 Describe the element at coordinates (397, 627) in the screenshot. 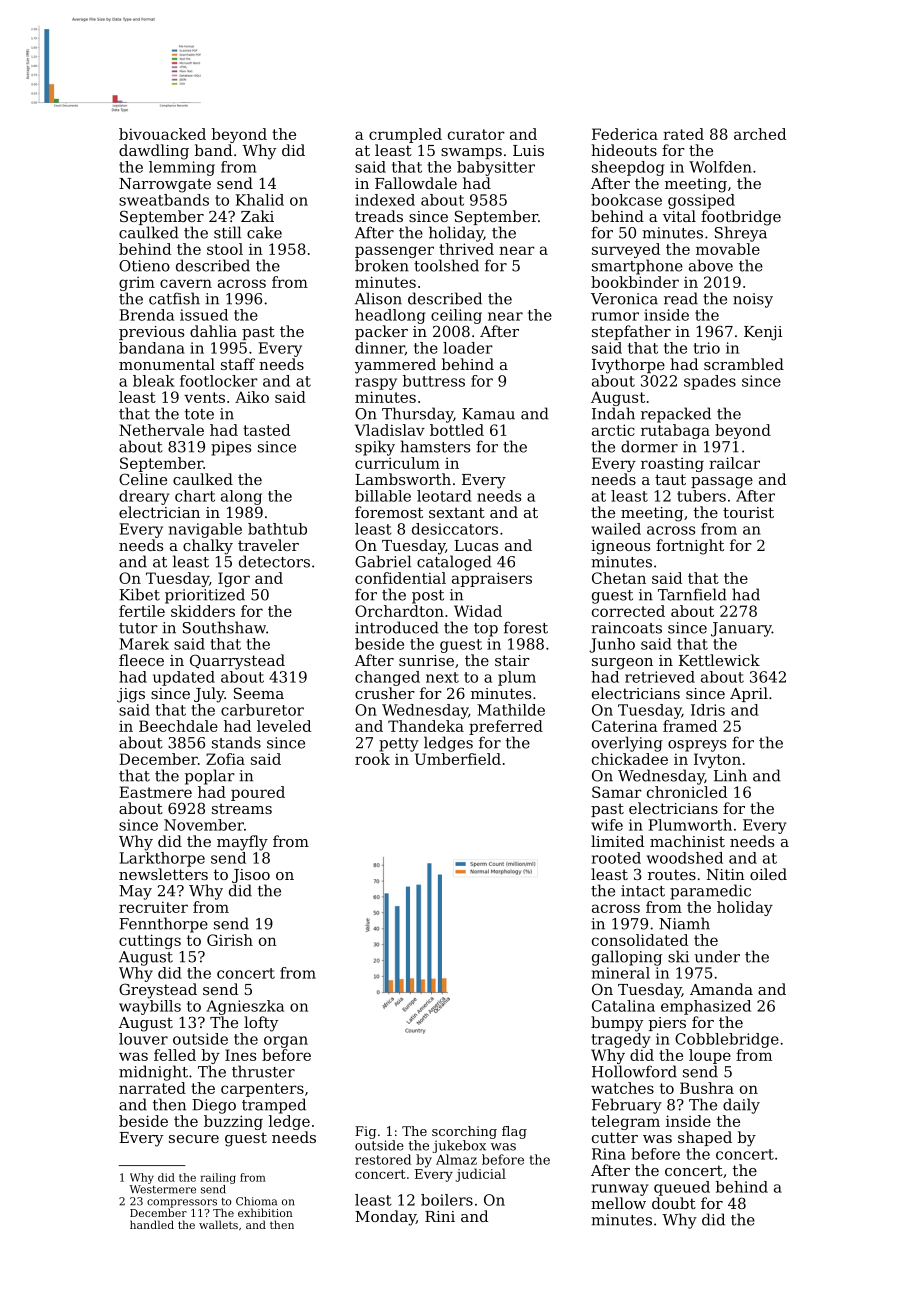

I see `introduced` at that location.
